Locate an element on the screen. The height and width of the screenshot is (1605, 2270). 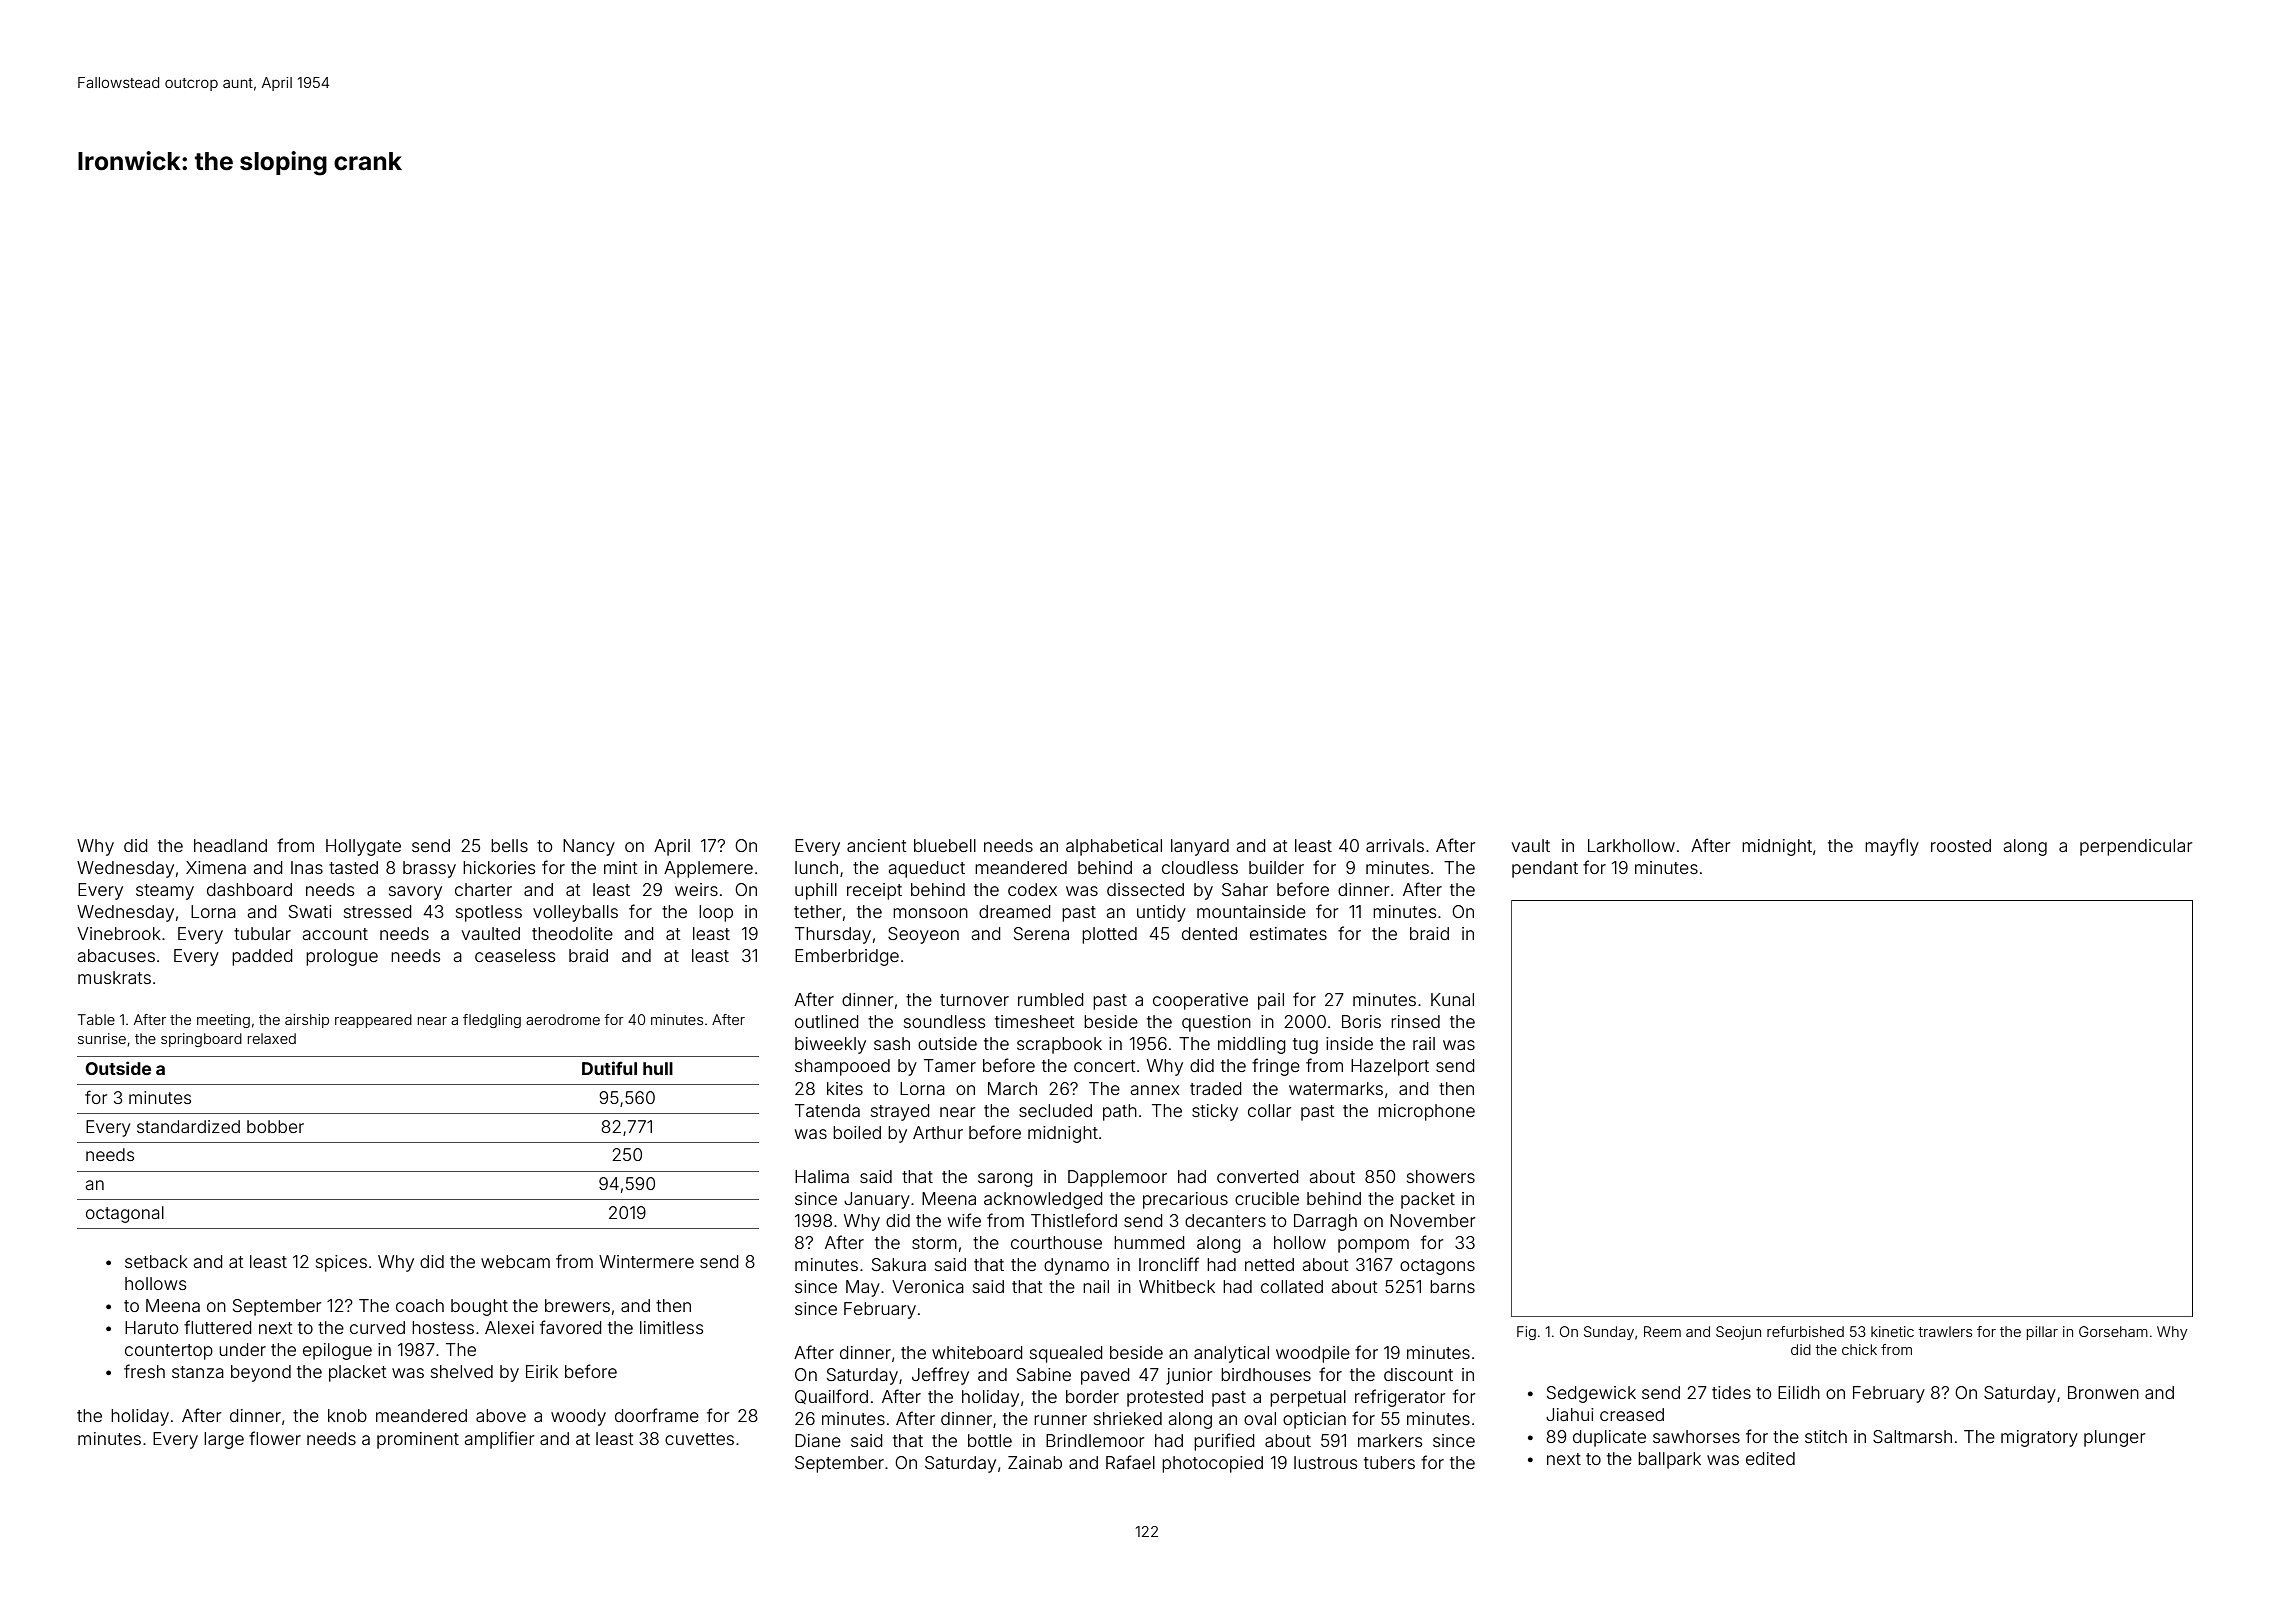
barns is located at coordinates (1452, 1286).
